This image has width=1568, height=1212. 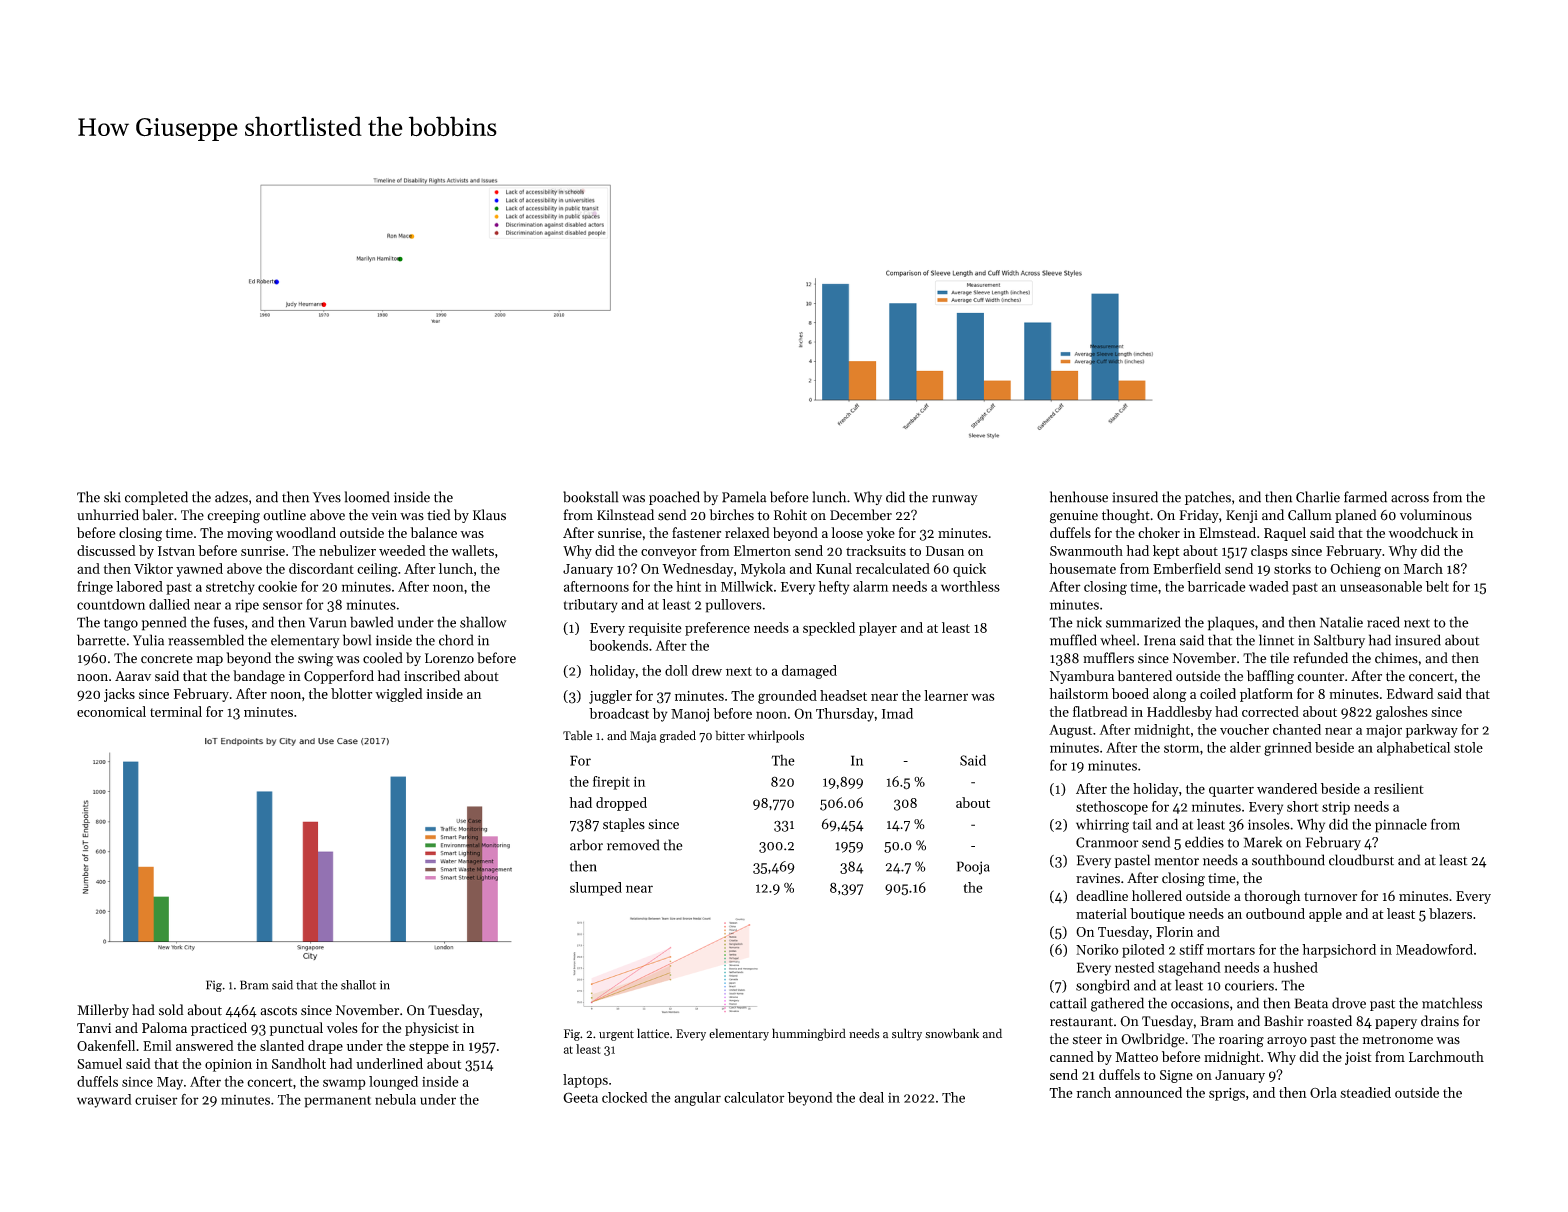 I want to click on wayward, so click(x=104, y=1101).
